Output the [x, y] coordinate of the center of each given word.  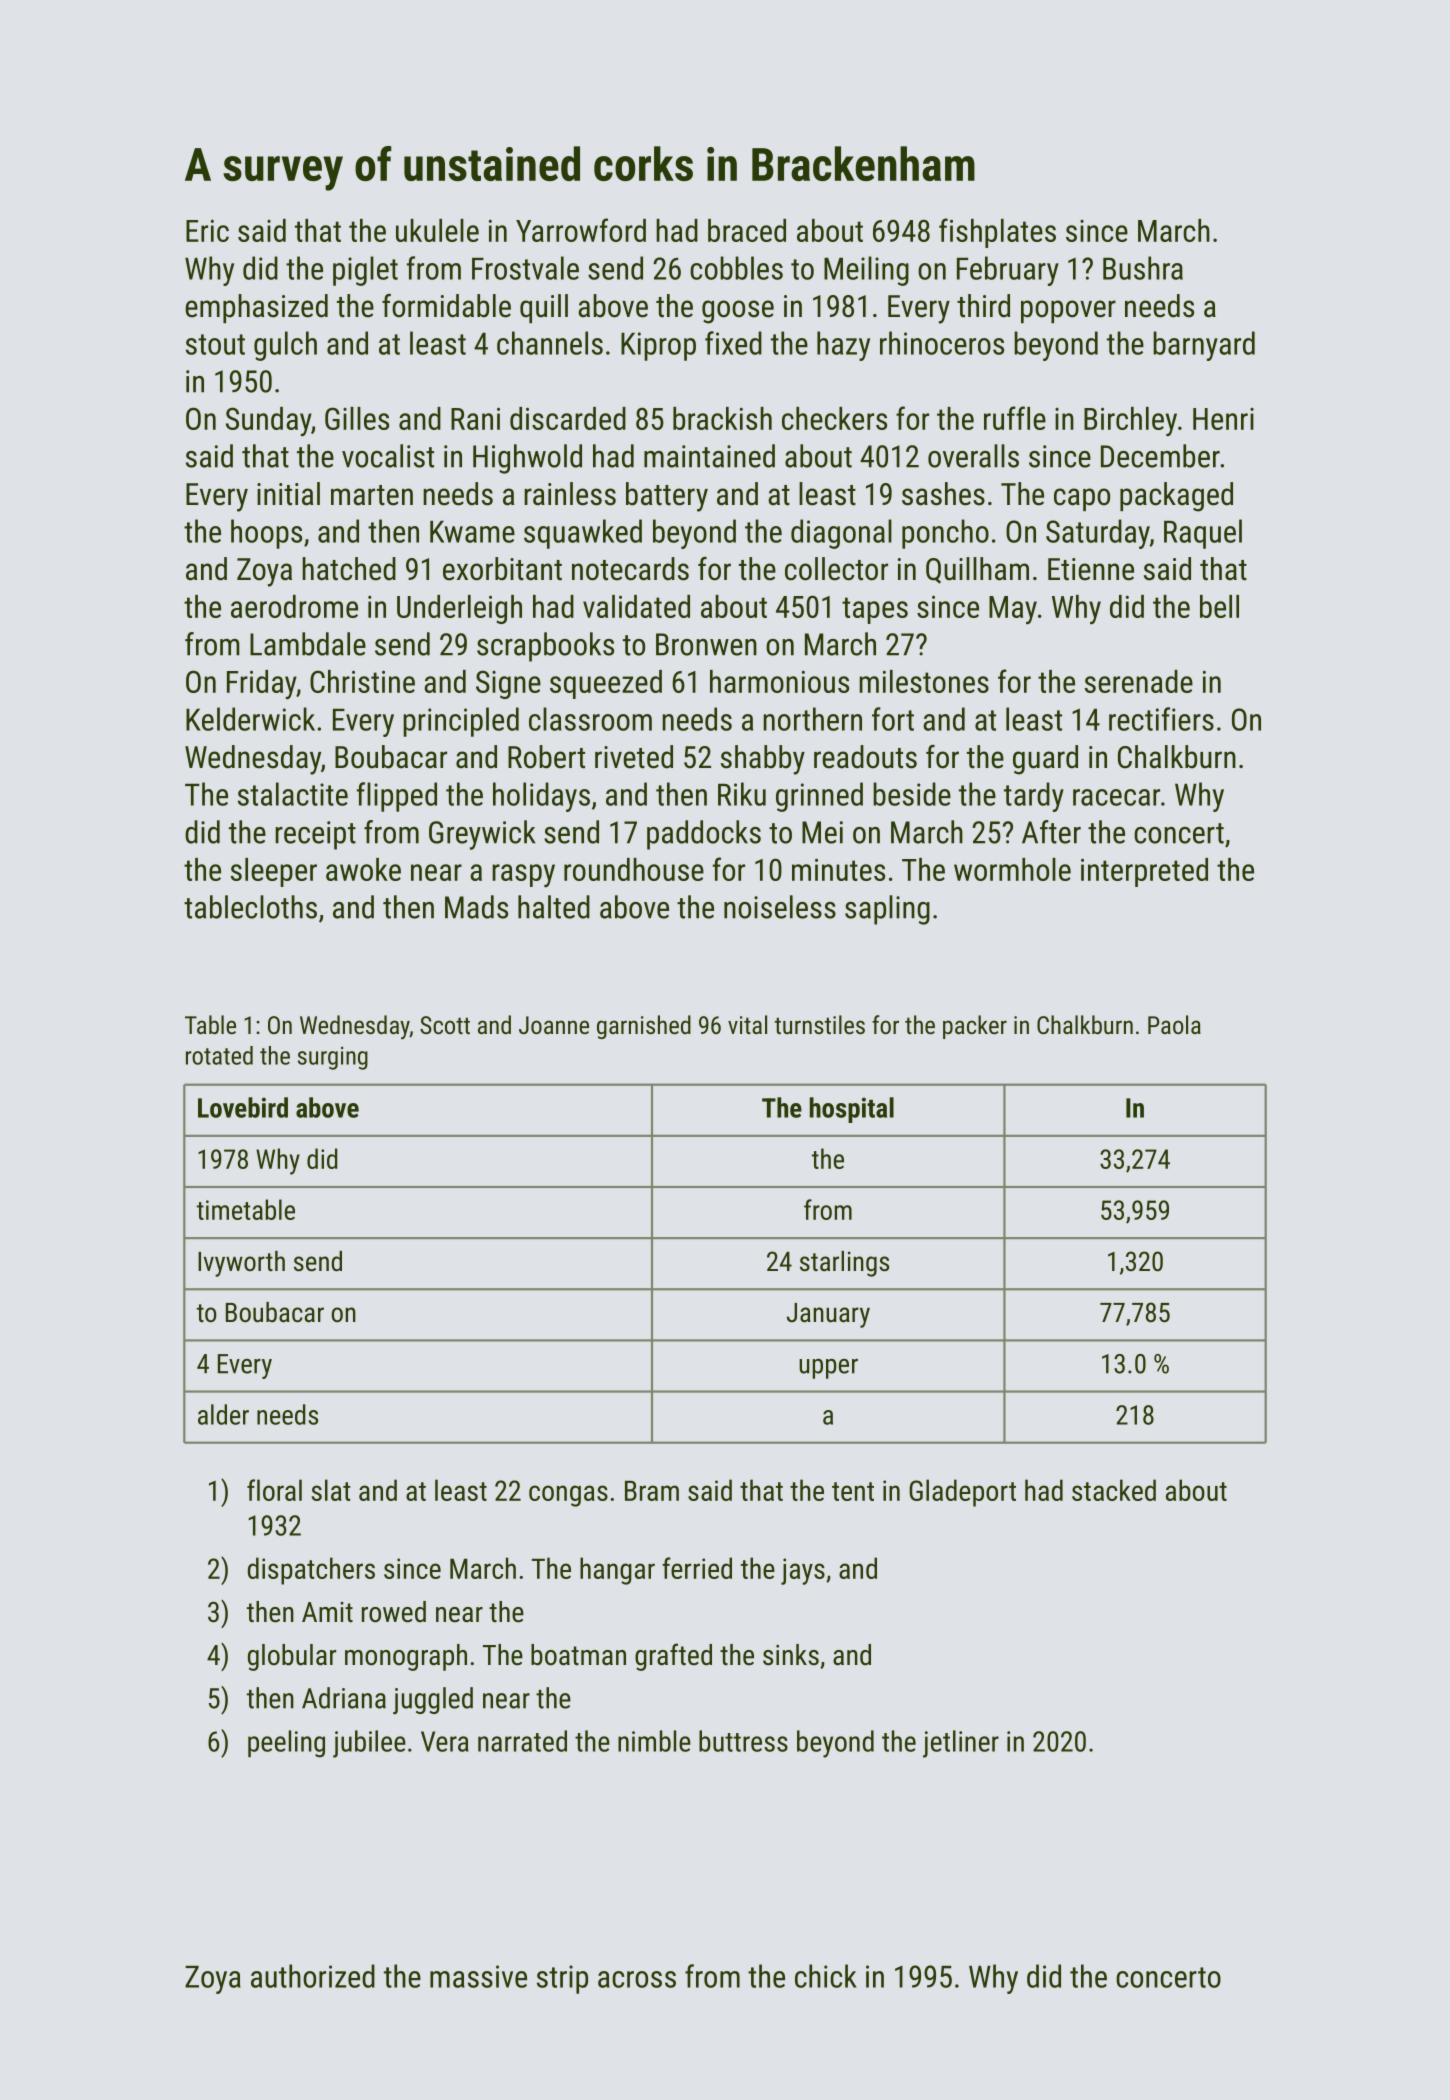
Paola [1174, 1024]
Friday [261, 684]
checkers [834, 418]
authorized [313, 1976]
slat [331, 1490]
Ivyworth [241, 1264]
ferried [697, 1568]
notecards [630, 569]
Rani [475, 418]
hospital [852, 1110]
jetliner [961, 1744]
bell [1219, 606]
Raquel [1203, 534]
